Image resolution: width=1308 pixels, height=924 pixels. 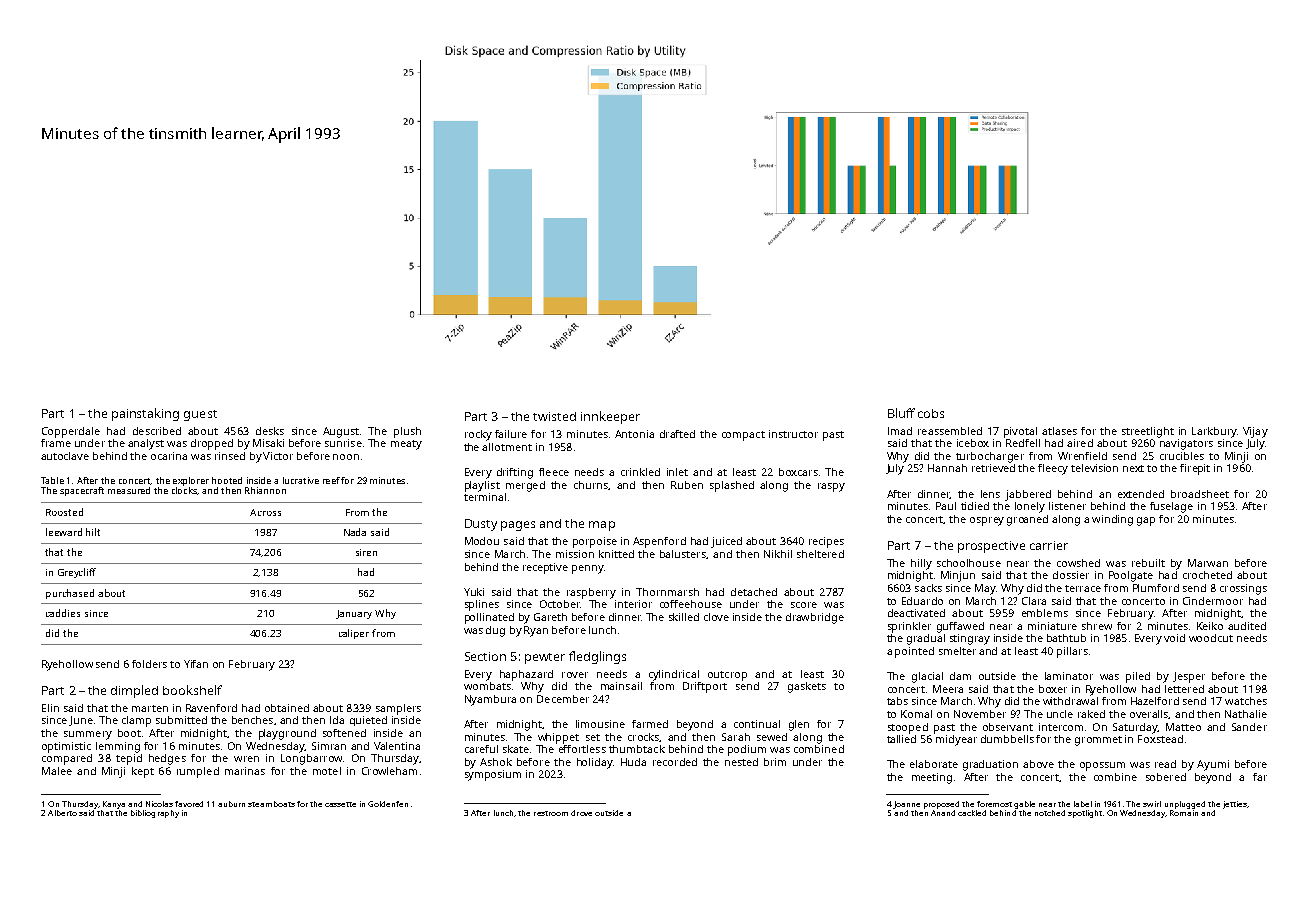 I want to click on firepit, so click(x=1195, y=469).
